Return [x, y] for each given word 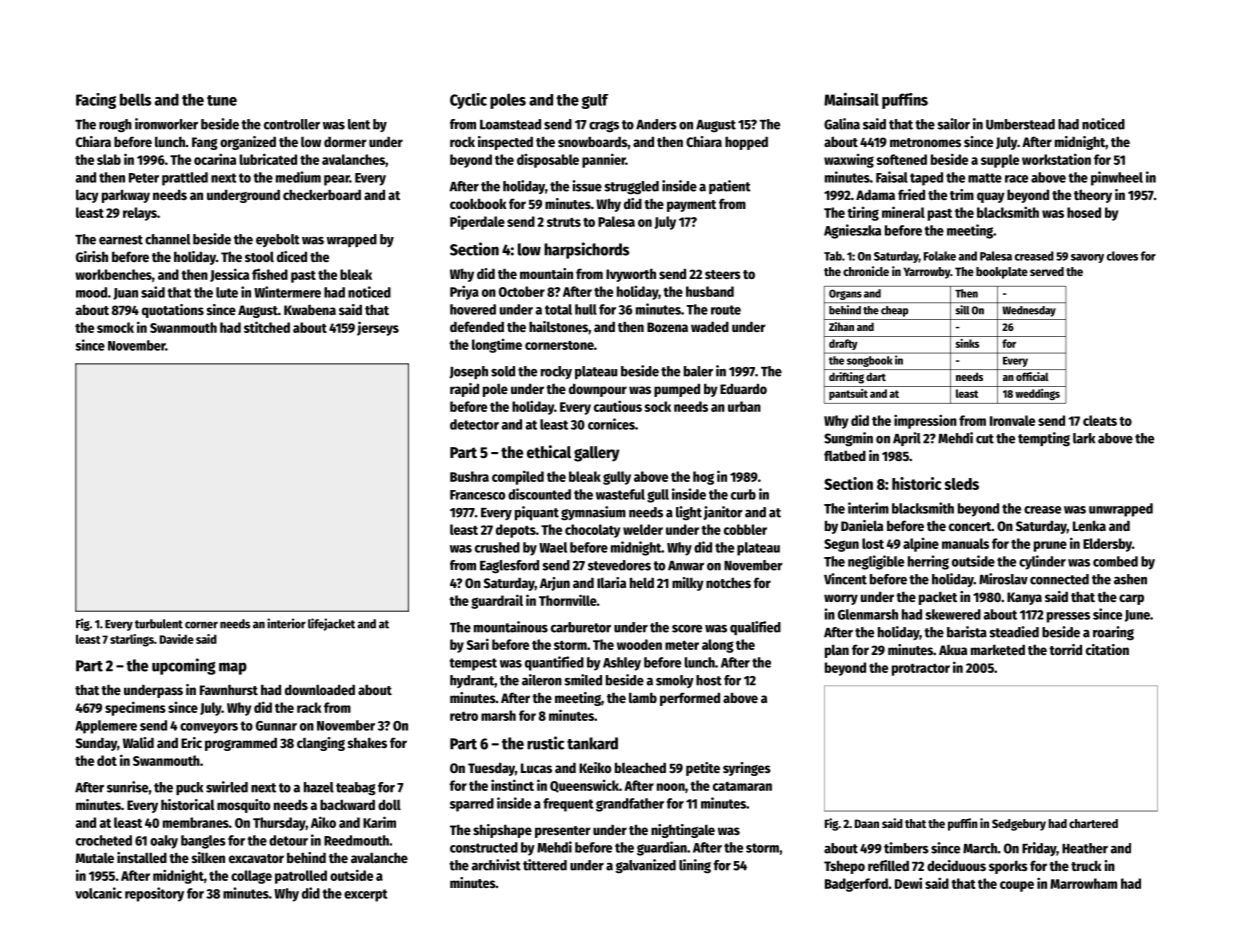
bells [135, 99]
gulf [595, 101]
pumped [677, 390]
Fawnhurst [229, 690]
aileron [542, 680]
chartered [1093, 823]
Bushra [469, 476]
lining [695, 866]
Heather [1085, 848]
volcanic [98, 893]
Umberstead [1020, 124]
